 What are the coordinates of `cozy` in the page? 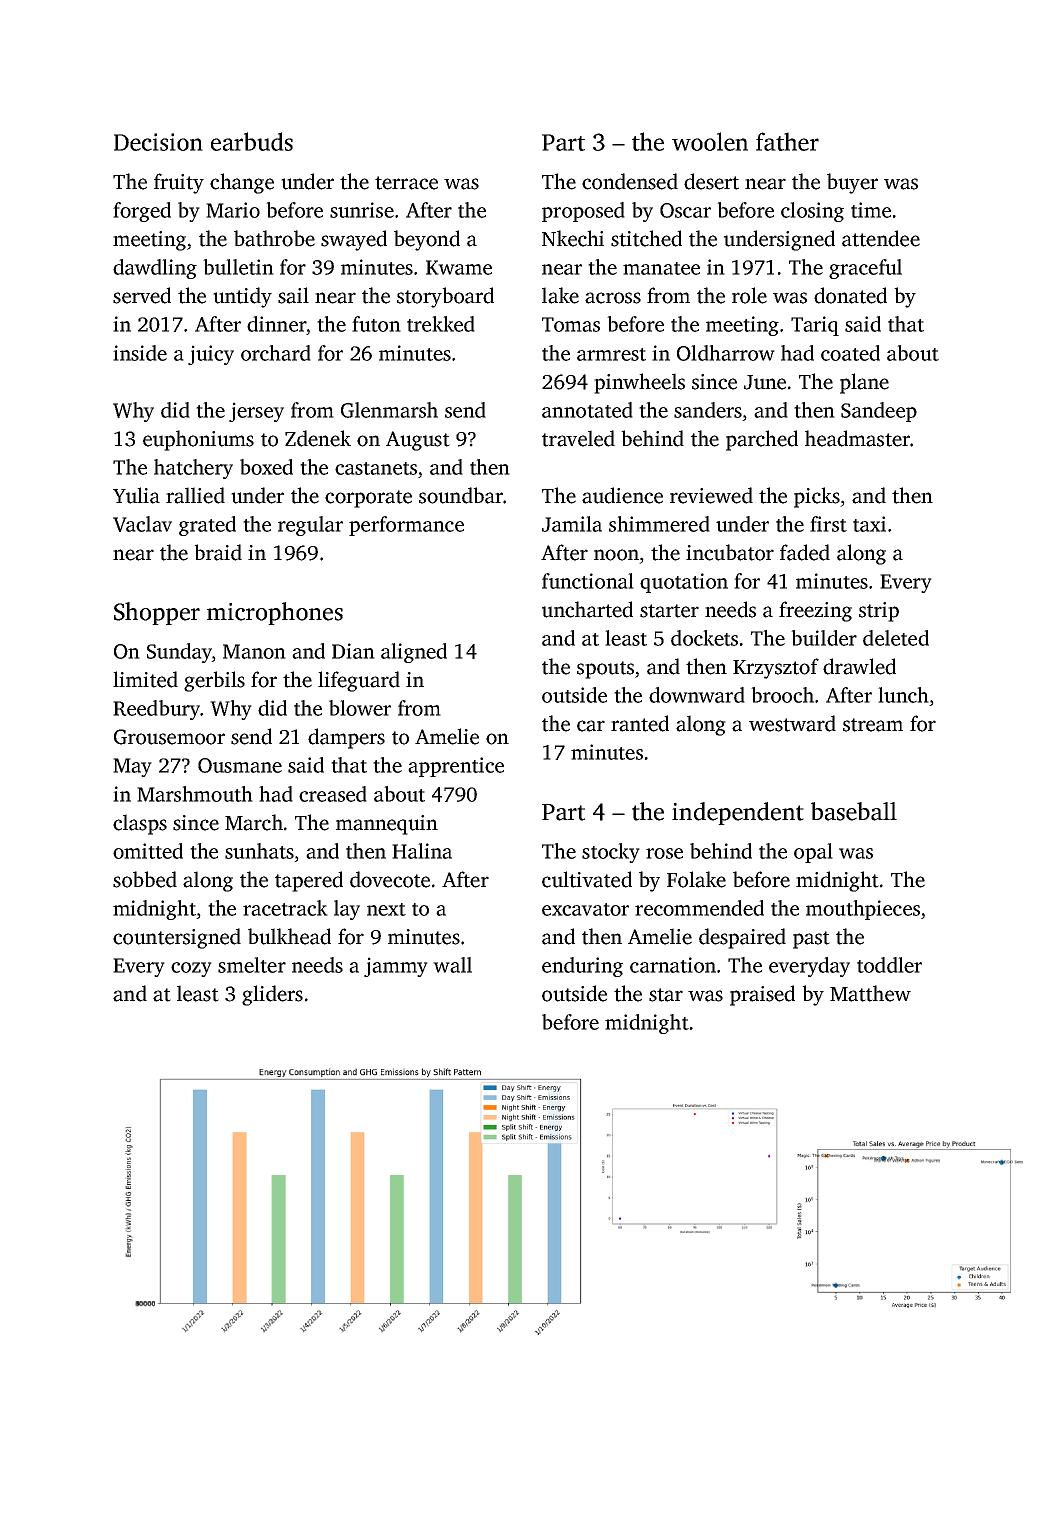 It's located at (191, 969).
